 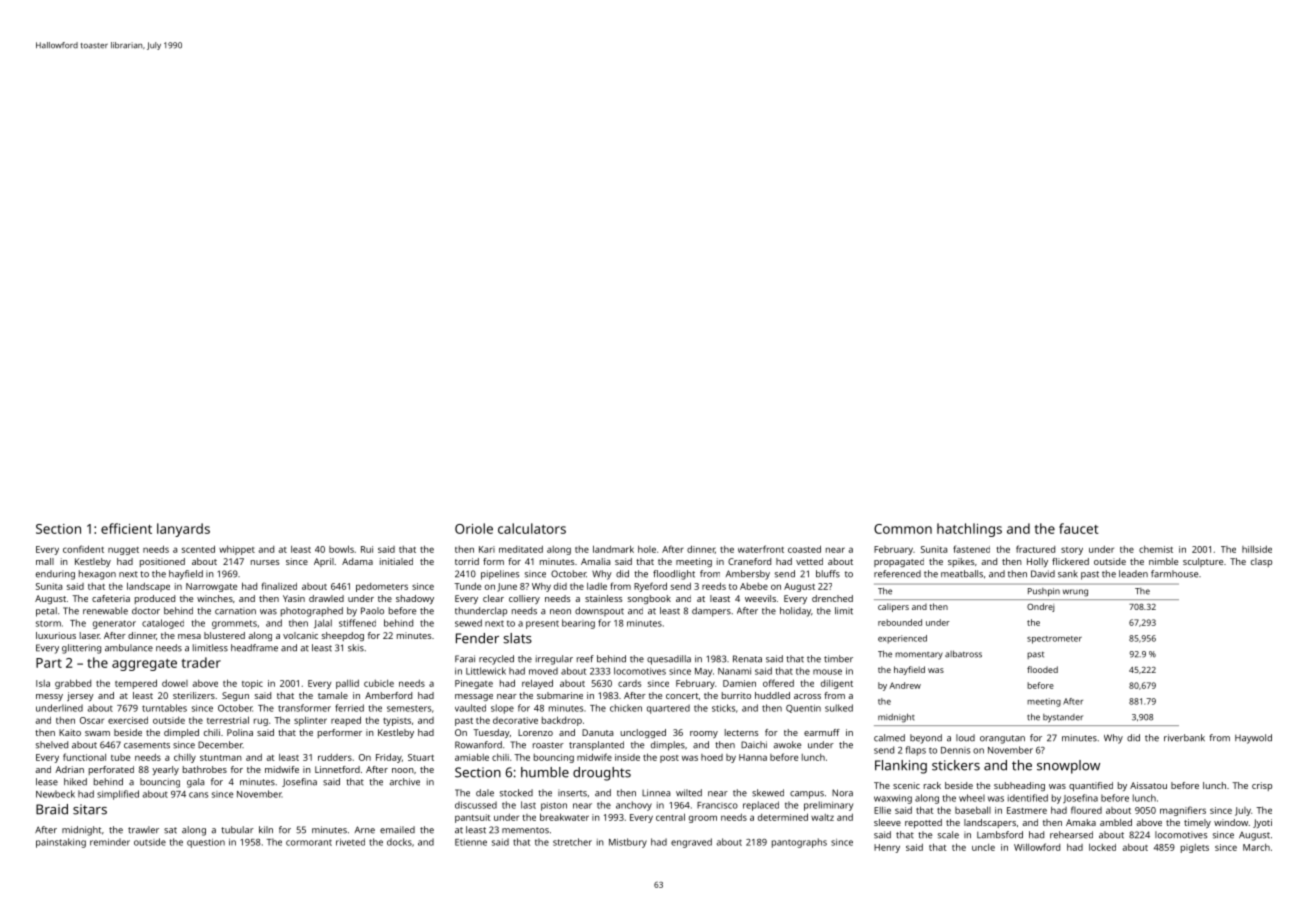 What do you see at coordinates (111, 598) in the screenshot?
I see `cafeteria` at bounding box center [111, 598].
